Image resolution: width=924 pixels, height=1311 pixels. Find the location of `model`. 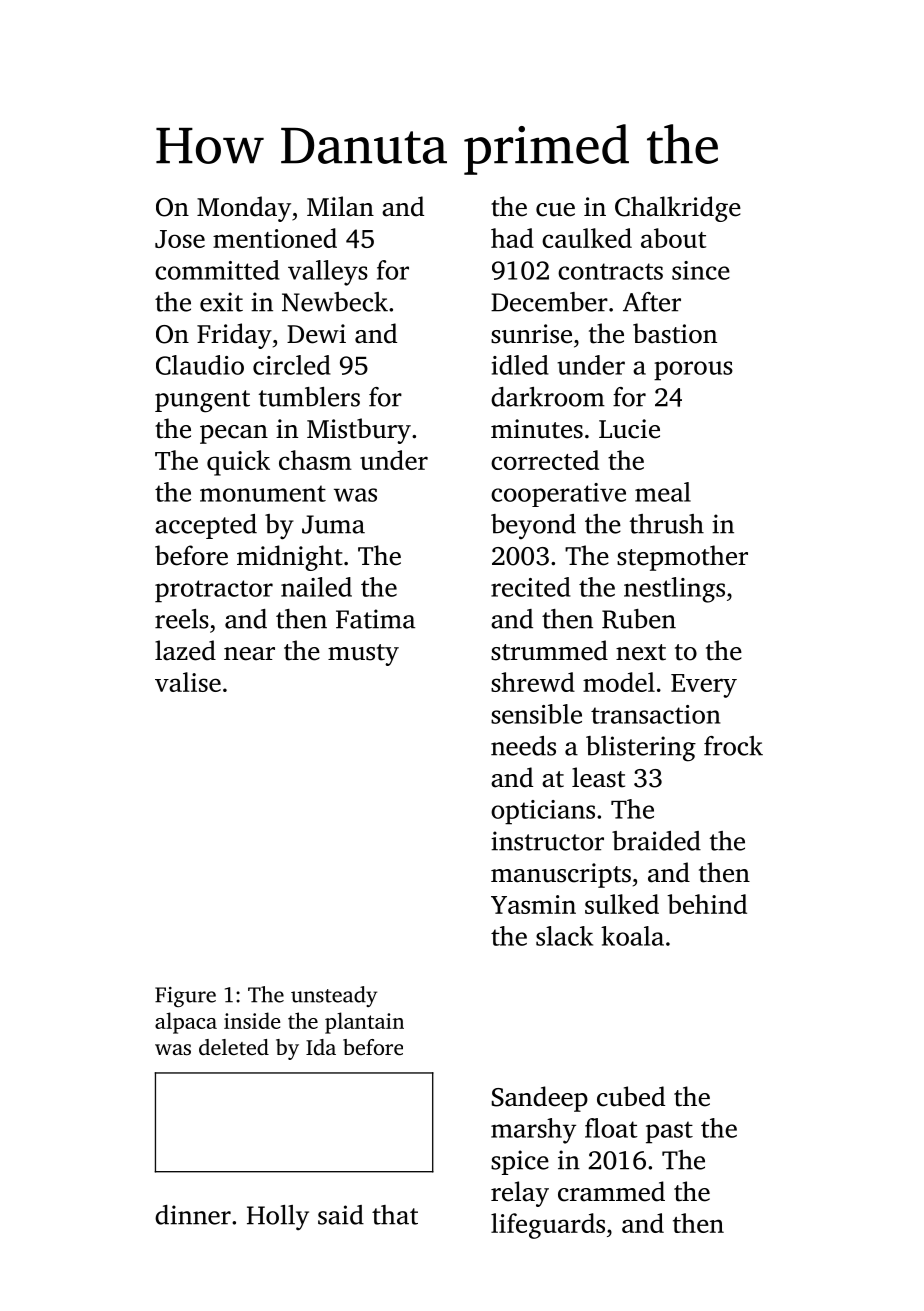

model is located at coordinates (619, 682).
